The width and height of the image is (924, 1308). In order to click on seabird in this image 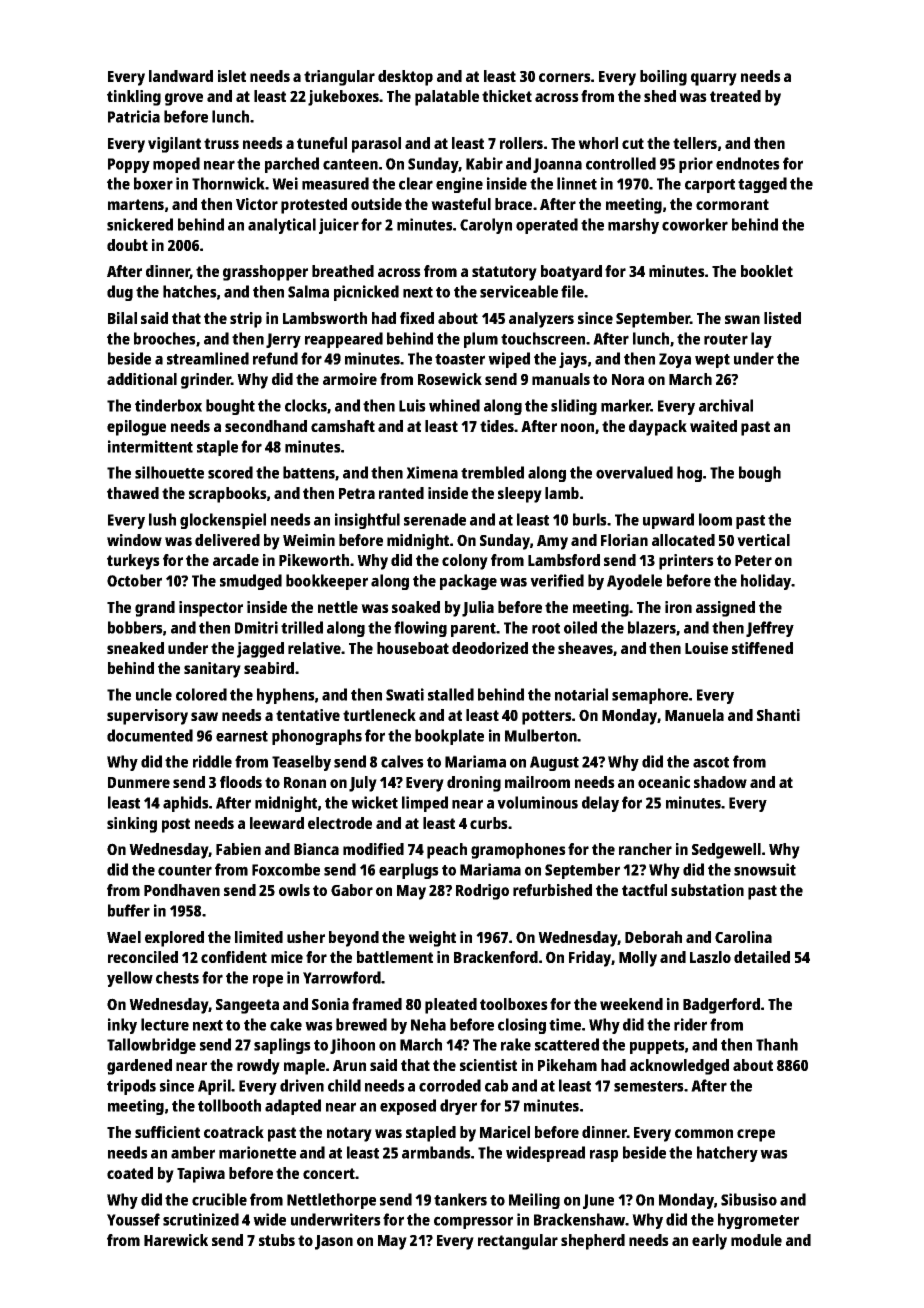, I will do `click(269, 668)`.
